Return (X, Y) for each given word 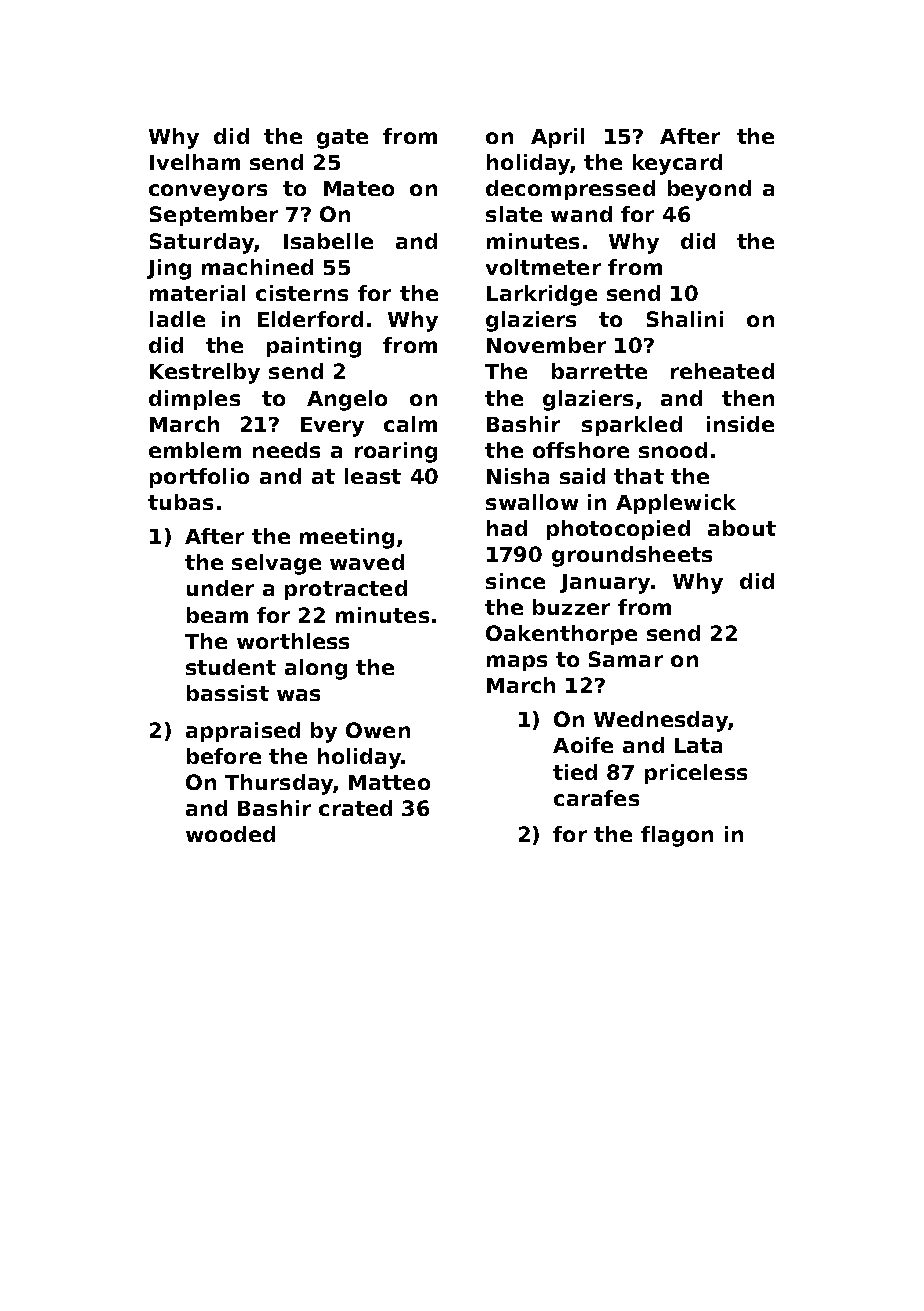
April (557, 138)
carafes (596, 798)
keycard (677, 164)
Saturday (202, 243)
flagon (677, 836)
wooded (230, 834)
